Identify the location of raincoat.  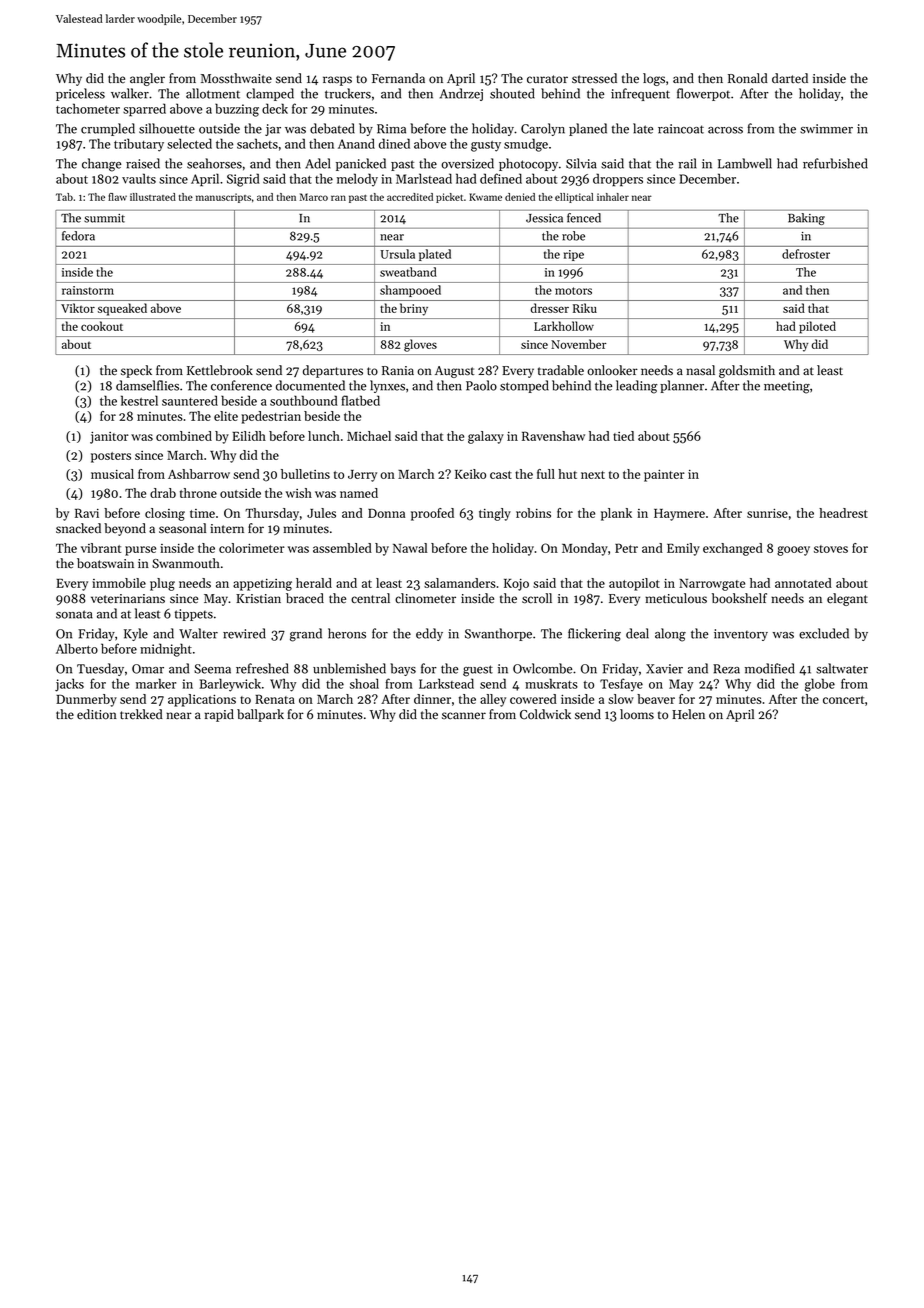
(681, 129).
